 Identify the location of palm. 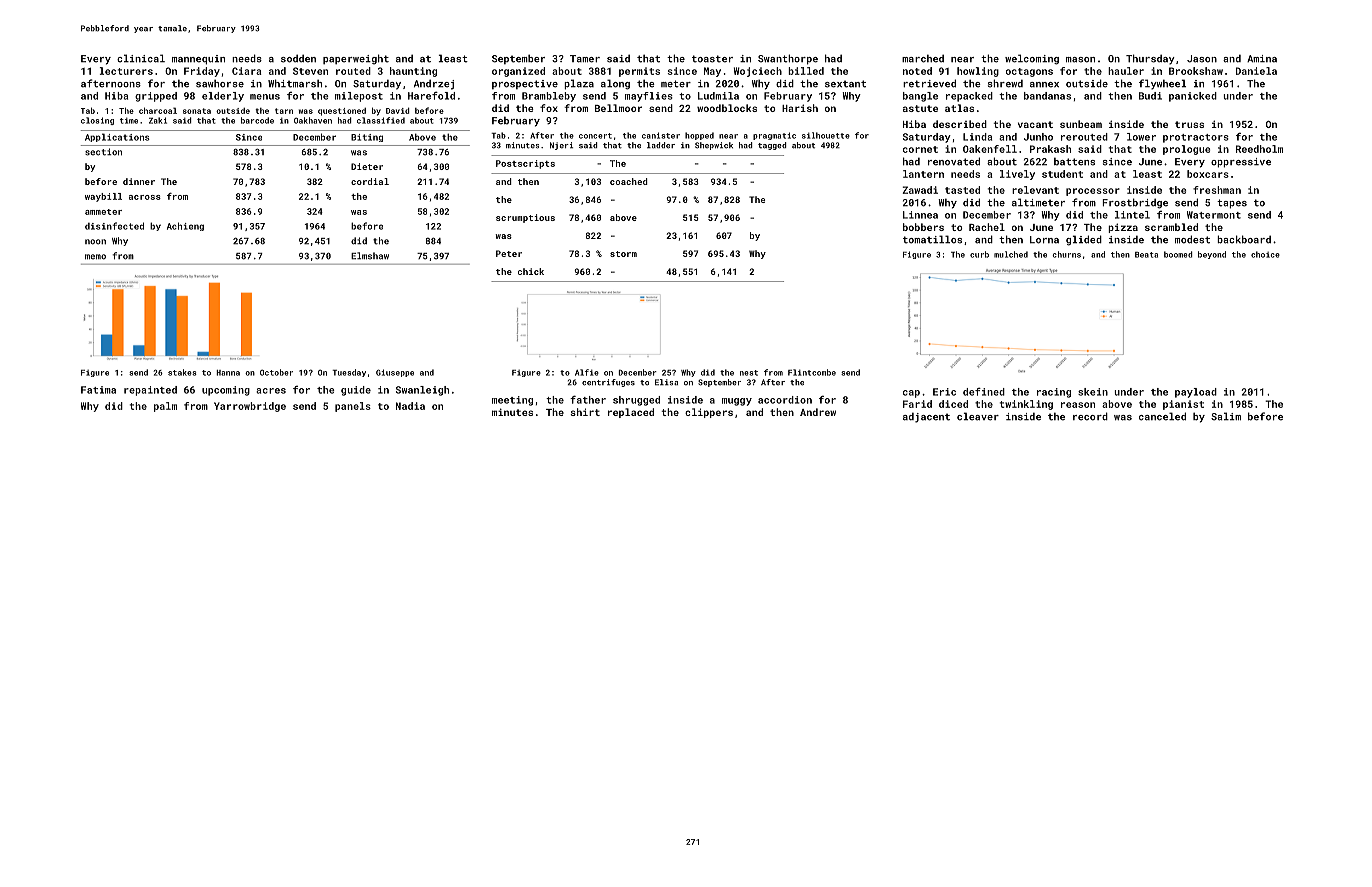
(165, 407).
